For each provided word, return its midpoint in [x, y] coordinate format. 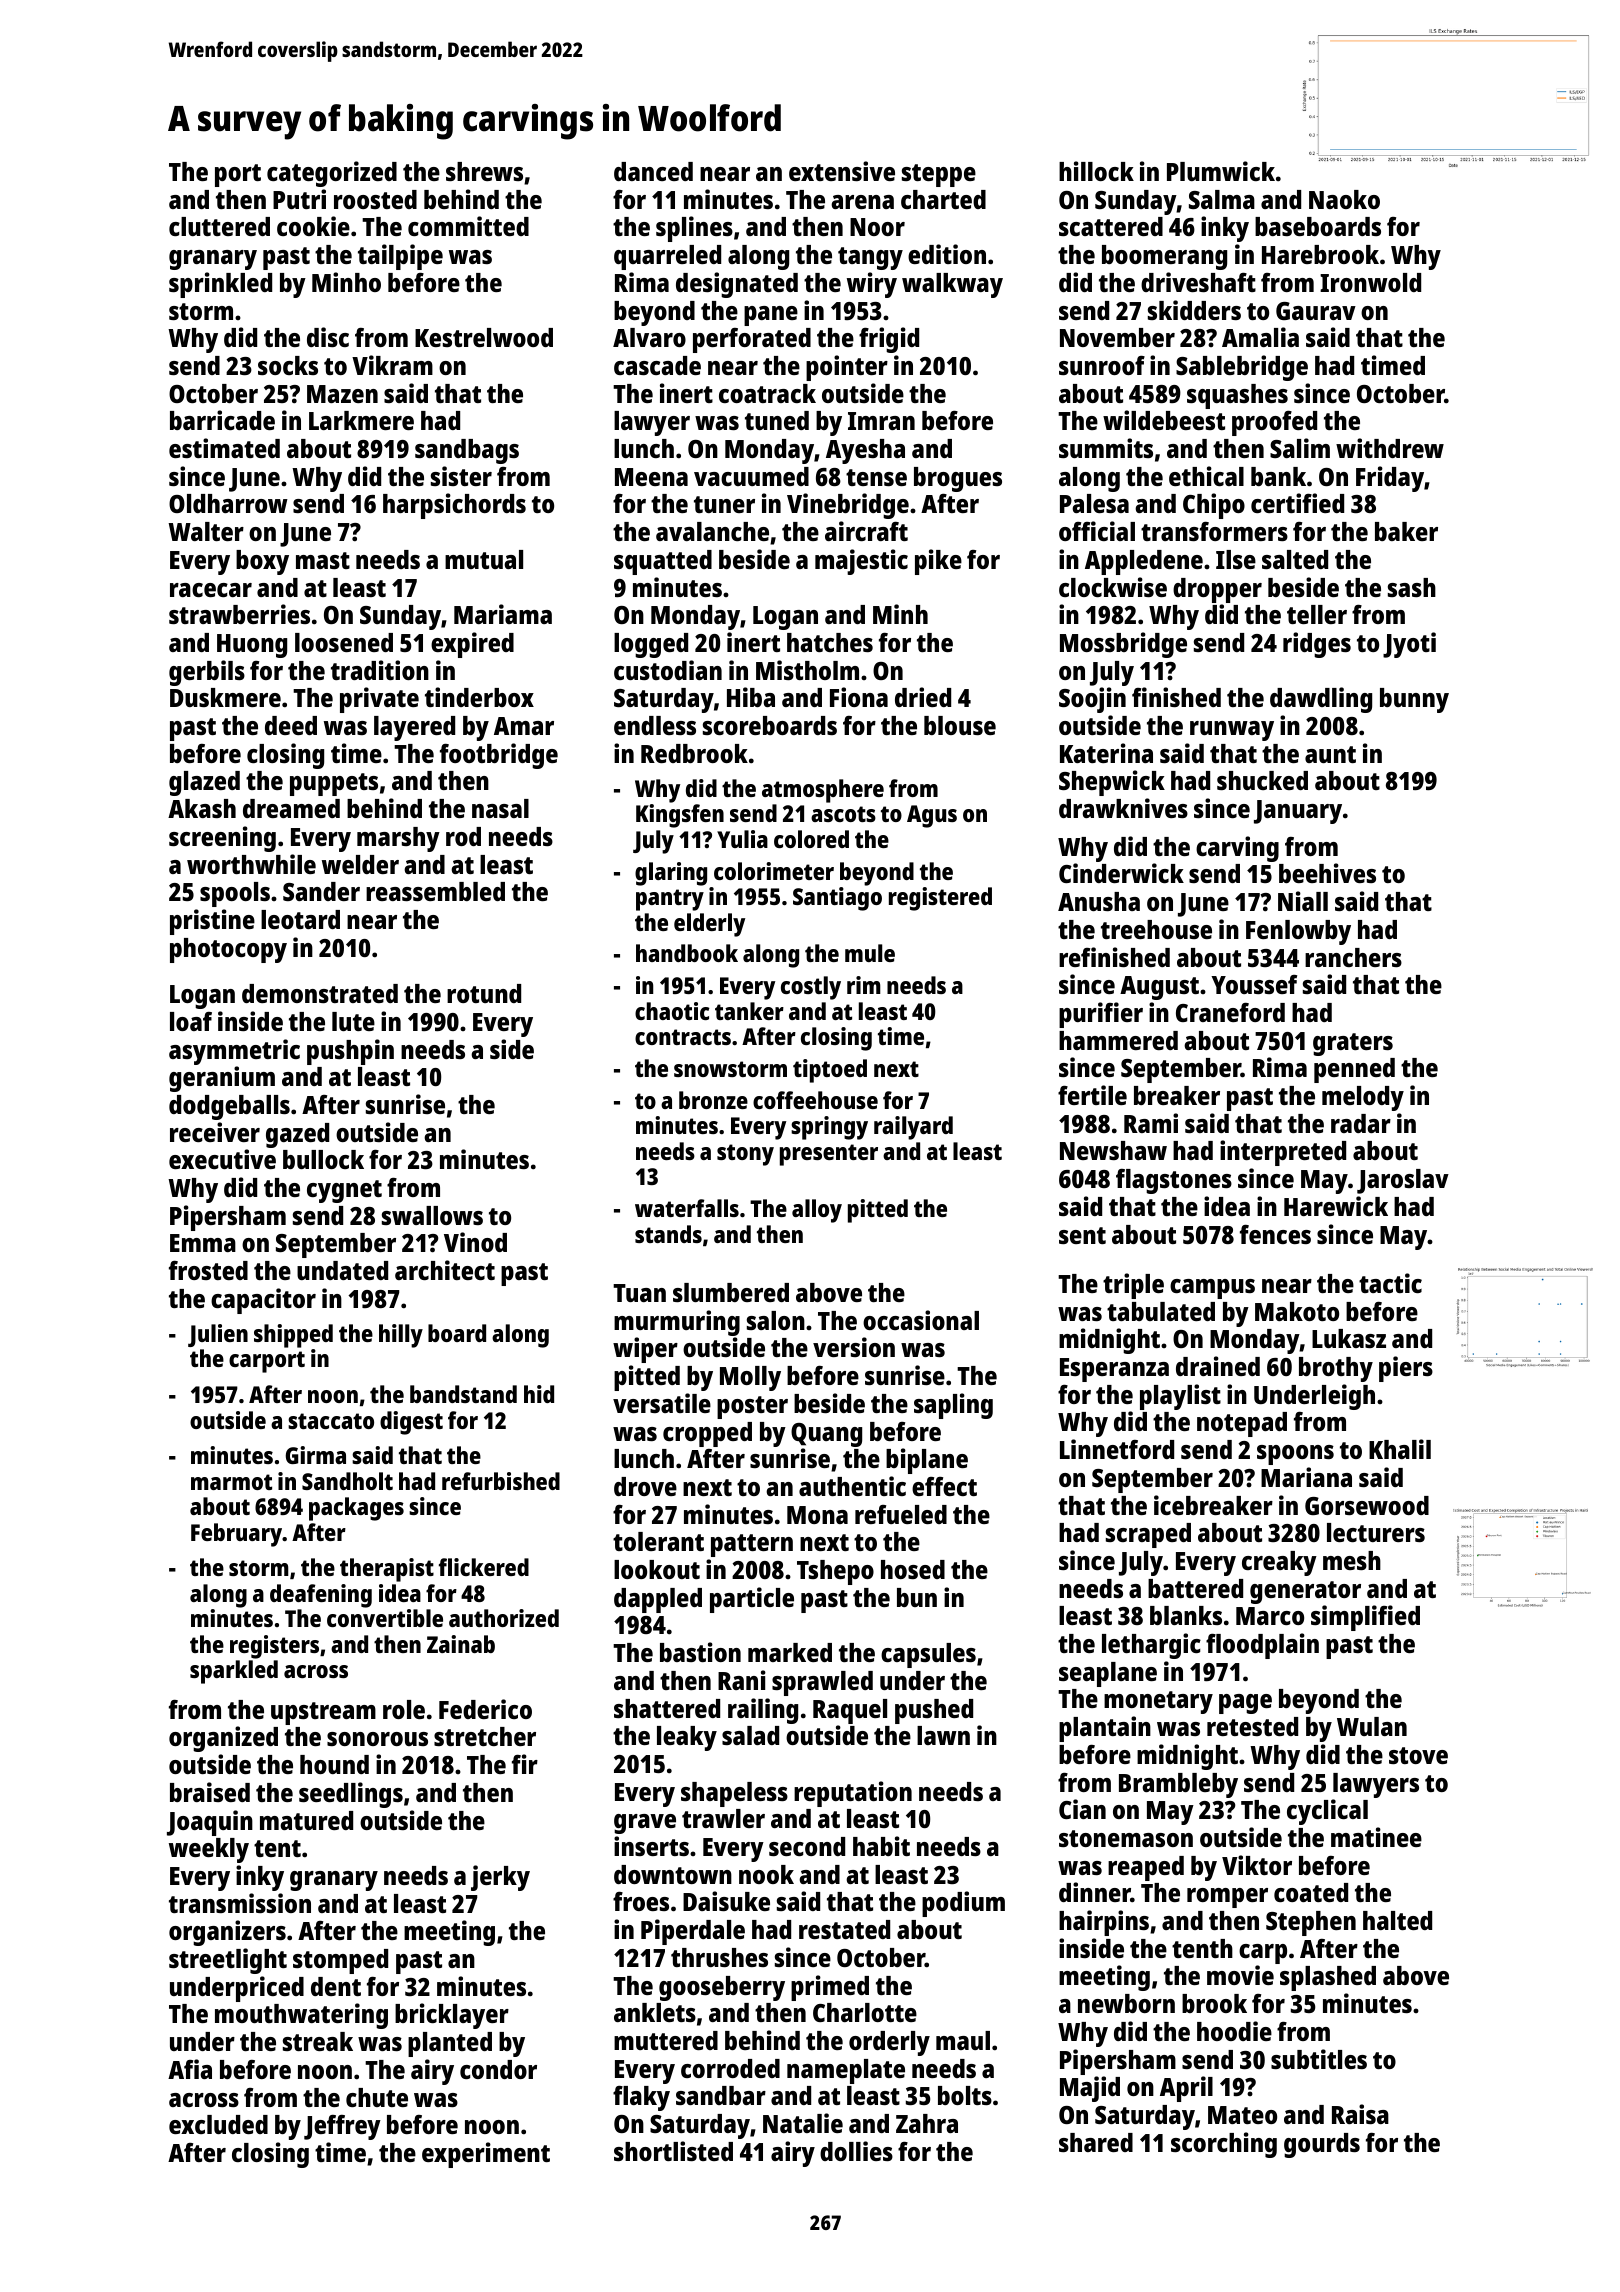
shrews [484, 171]
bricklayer [452, 2016]
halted [1397, 1920]
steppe [939, 175]
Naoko [1344, 199]
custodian [668, 670]
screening [222, 839]
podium [963, 1904]
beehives [1327, 873]
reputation [853, 1794]
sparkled [234, 1672]
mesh [1352, 1560]
